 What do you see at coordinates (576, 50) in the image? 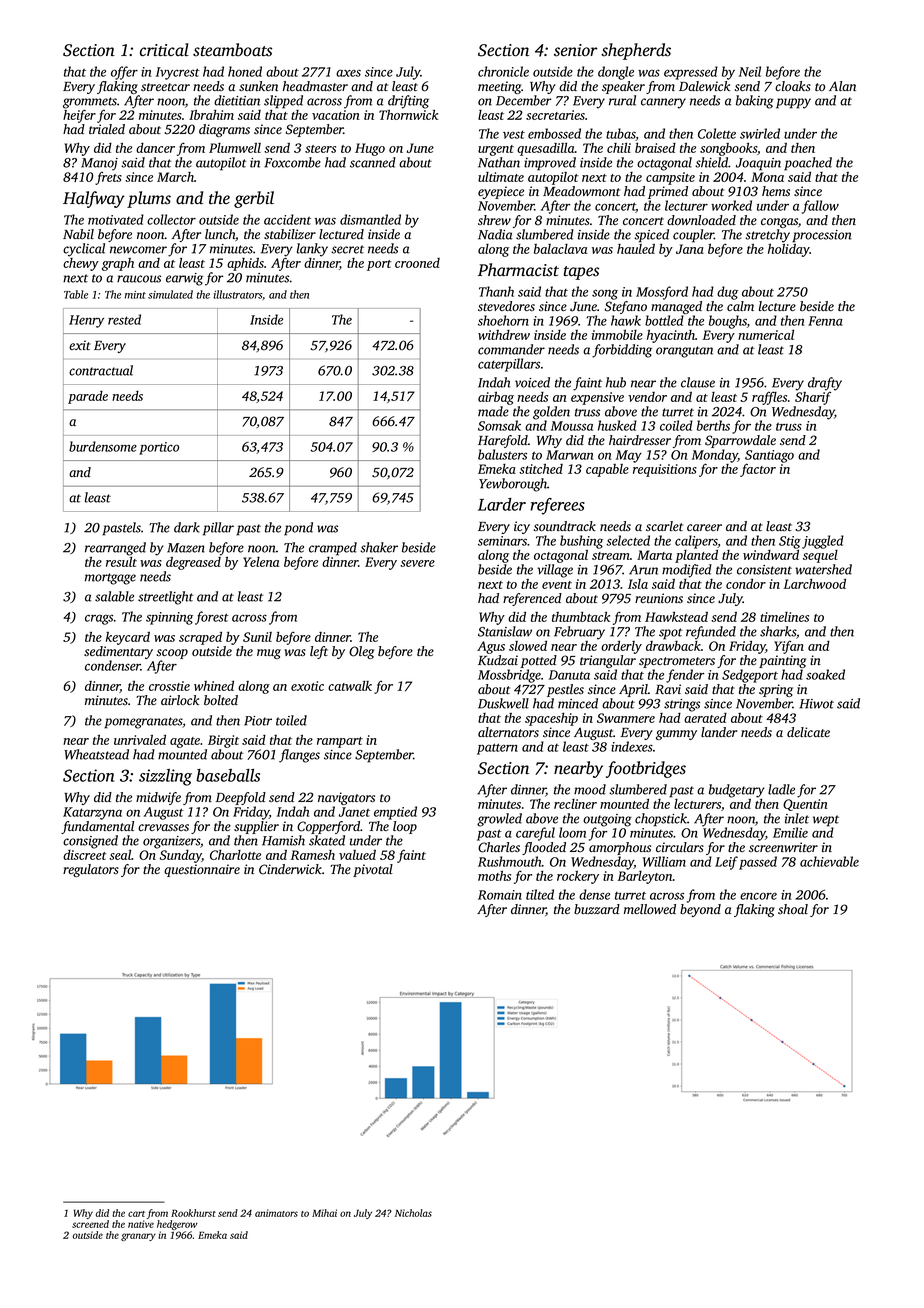
I see `senior` at bounding box center [576, 50].
